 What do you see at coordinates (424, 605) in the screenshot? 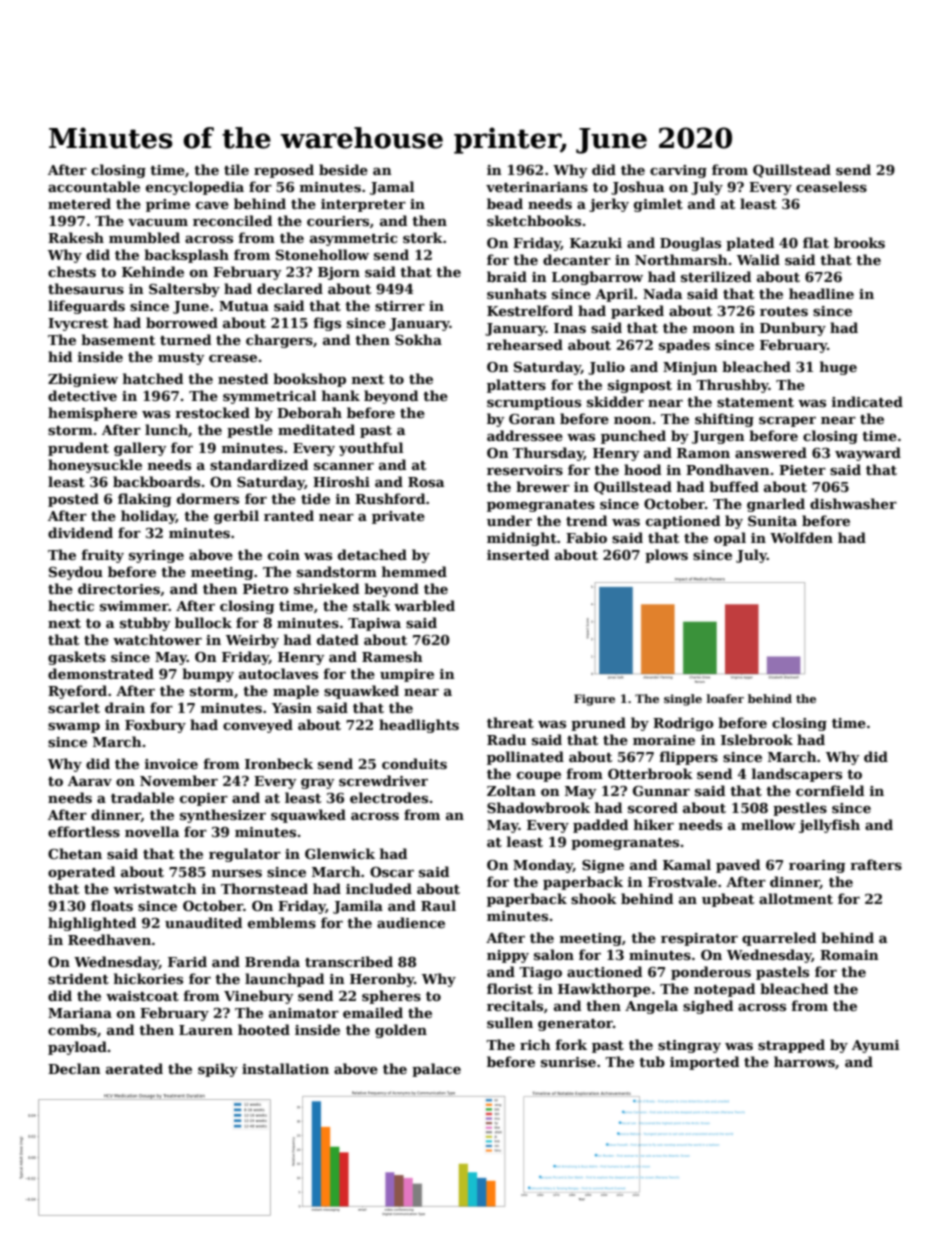
I see `warbled` at bounding box center [424, 605].
